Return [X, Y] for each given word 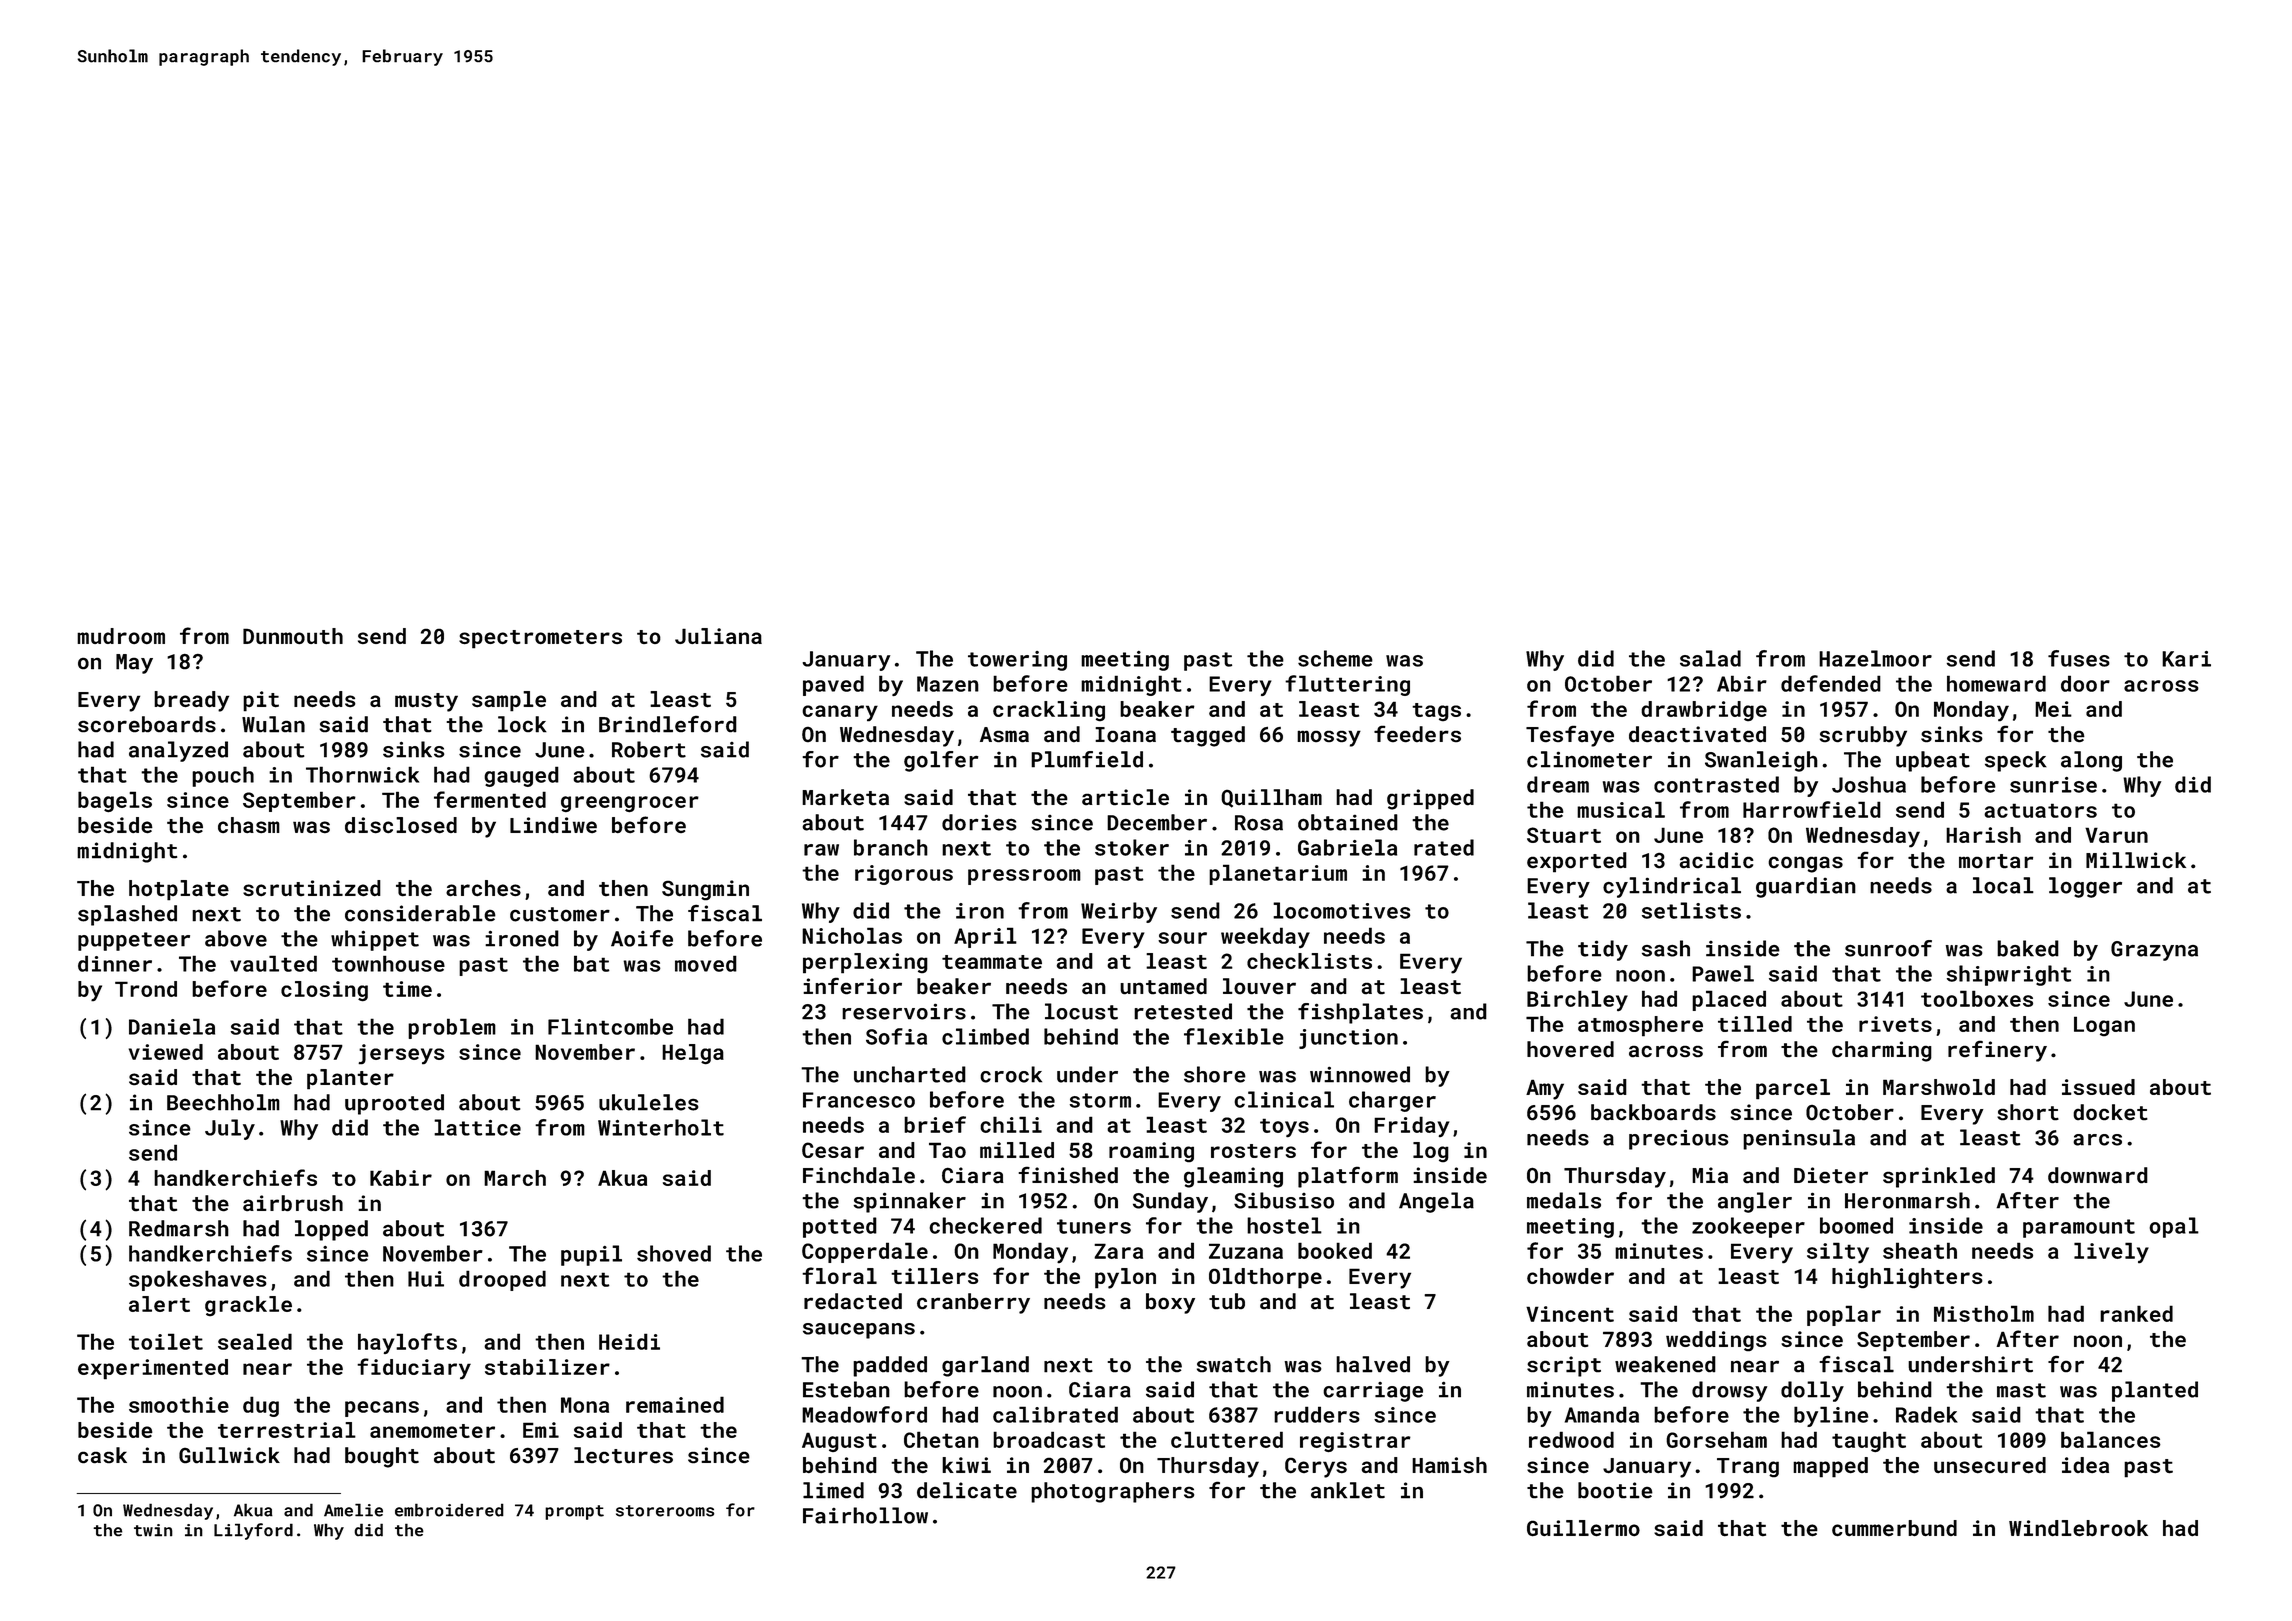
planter [350, 1079]
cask [102, 1455]
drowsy [1729, 1391]
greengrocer [630, 804]
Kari [2186, 659]
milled [1017, 1150]
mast [2021, 1390]
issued [2098, 1087]
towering [1017, 661]
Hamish [1449, 1465]
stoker [1132, 847]
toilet [166, 1341]
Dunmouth [293, 636]
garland [985, 1366]
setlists [1691, 910]
